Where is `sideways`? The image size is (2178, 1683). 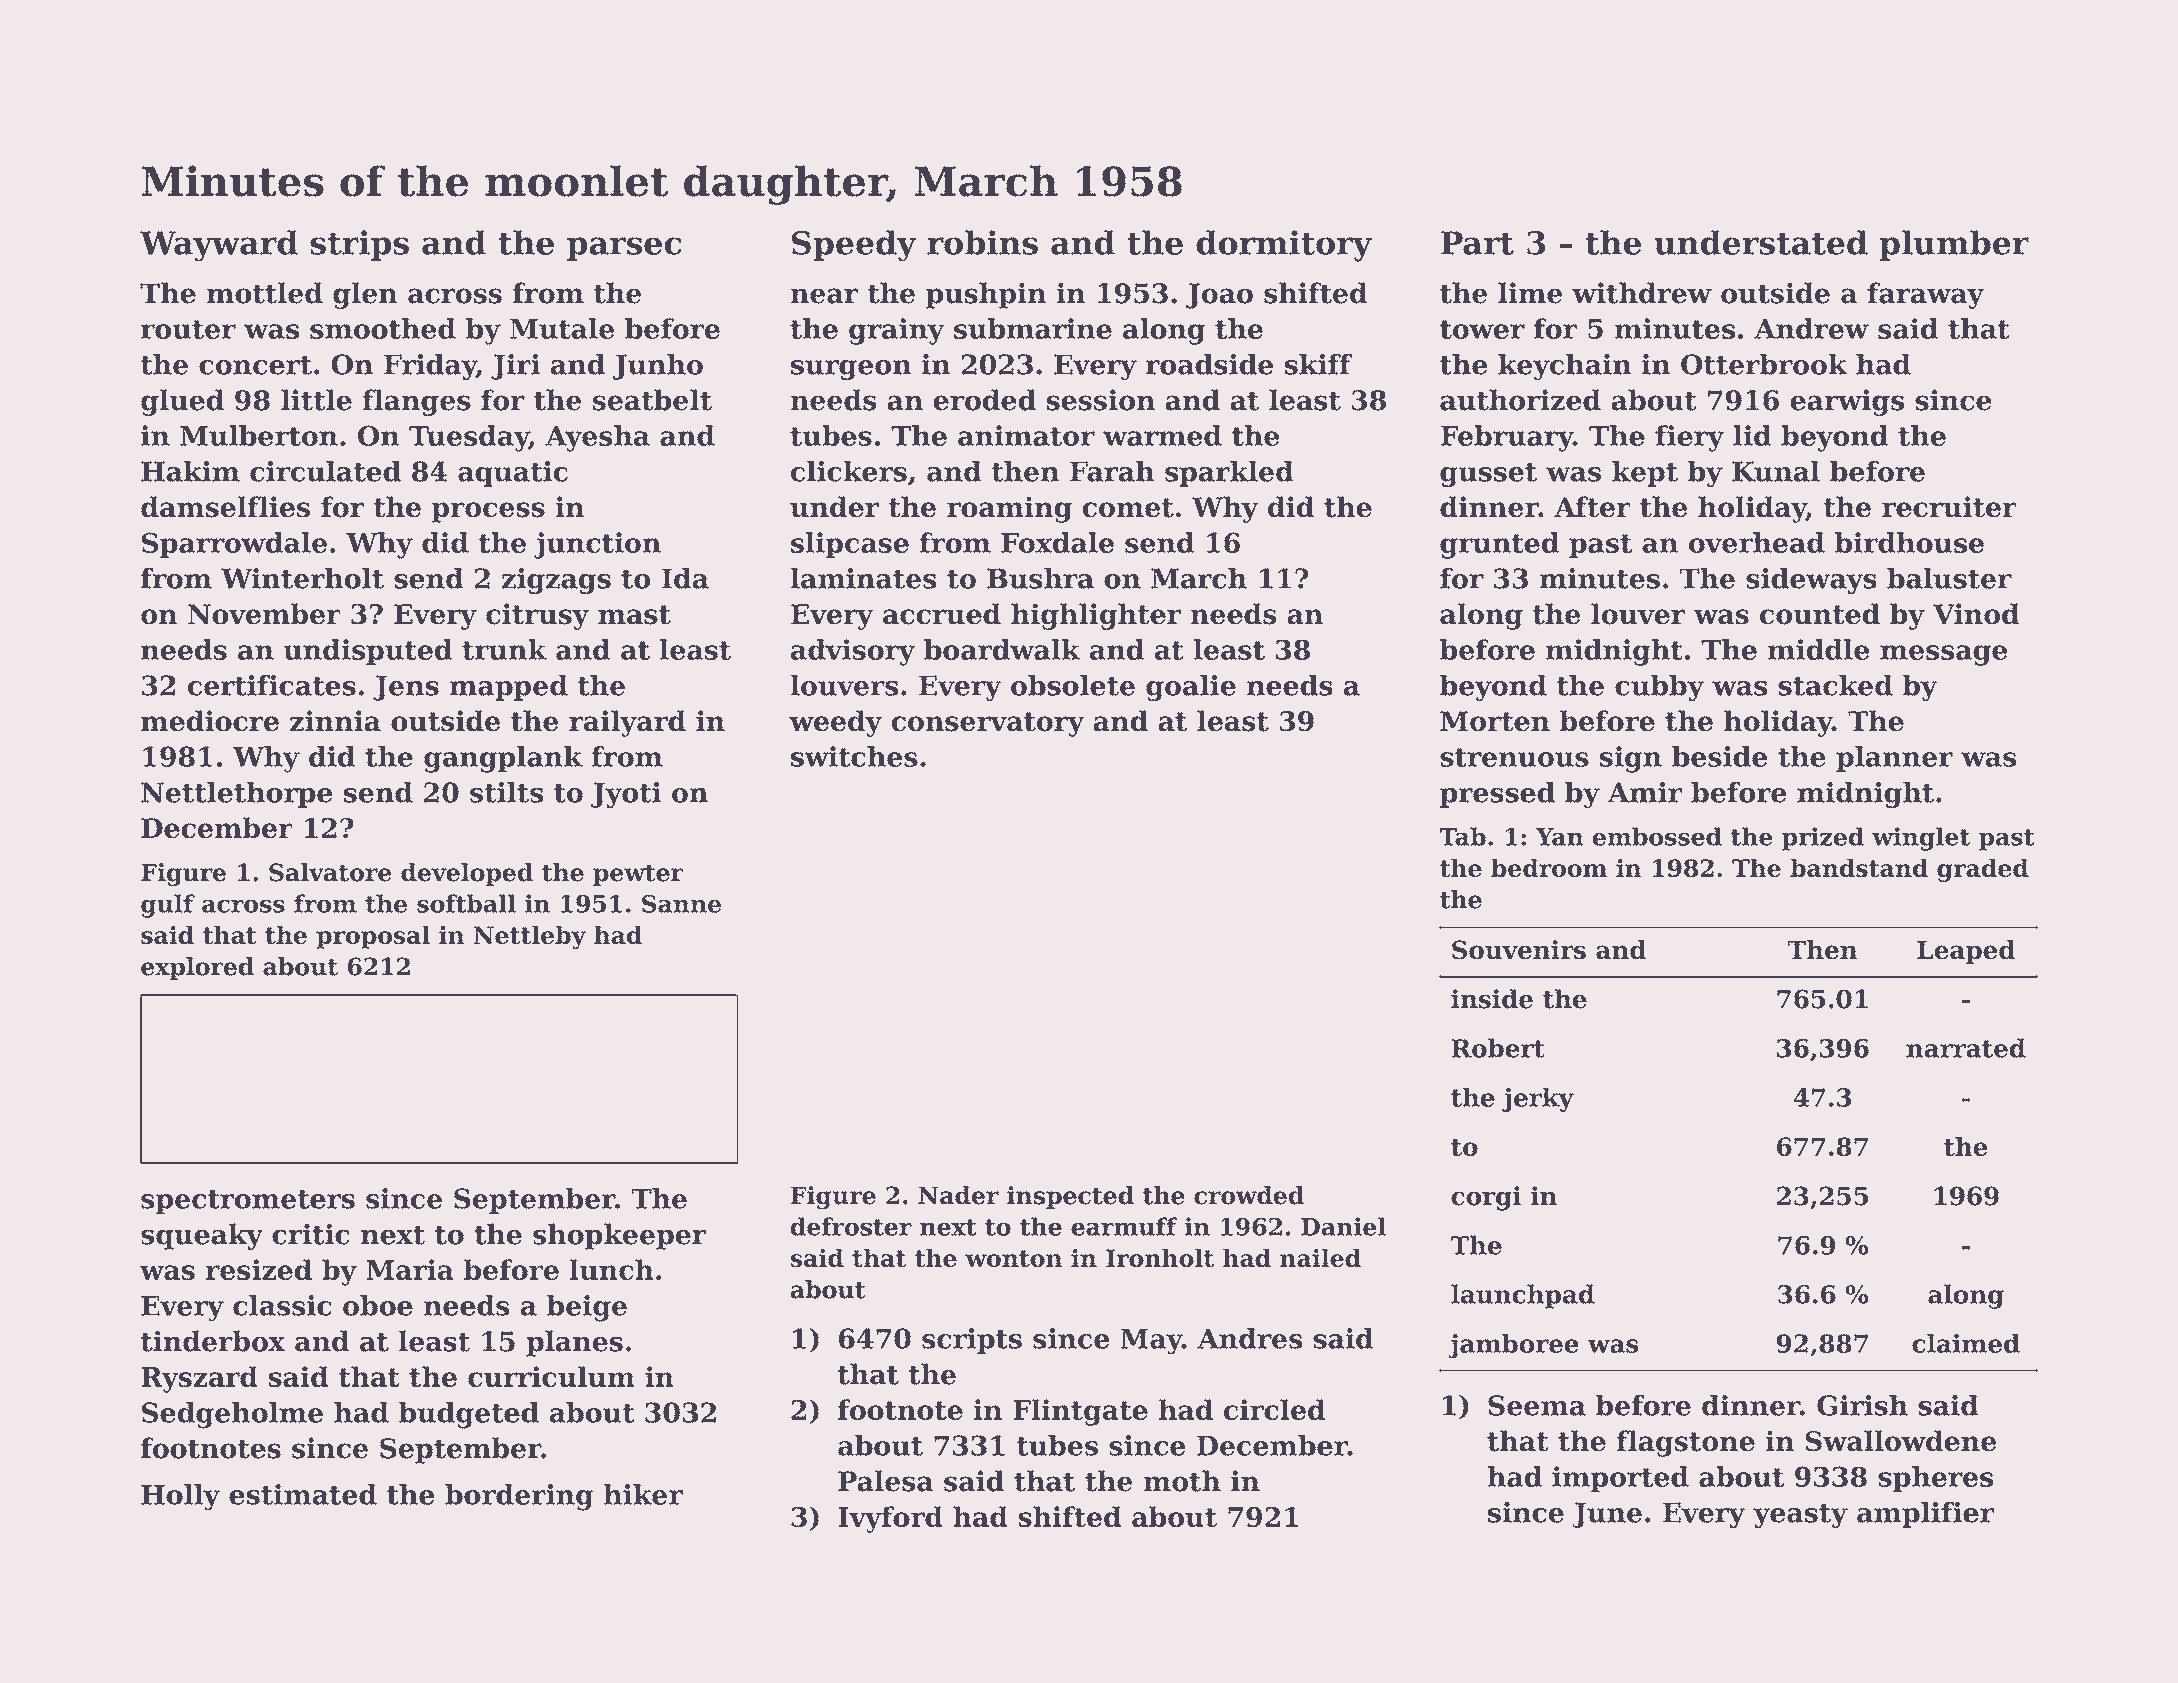 sideways is located at coordinates (1811, 581).
